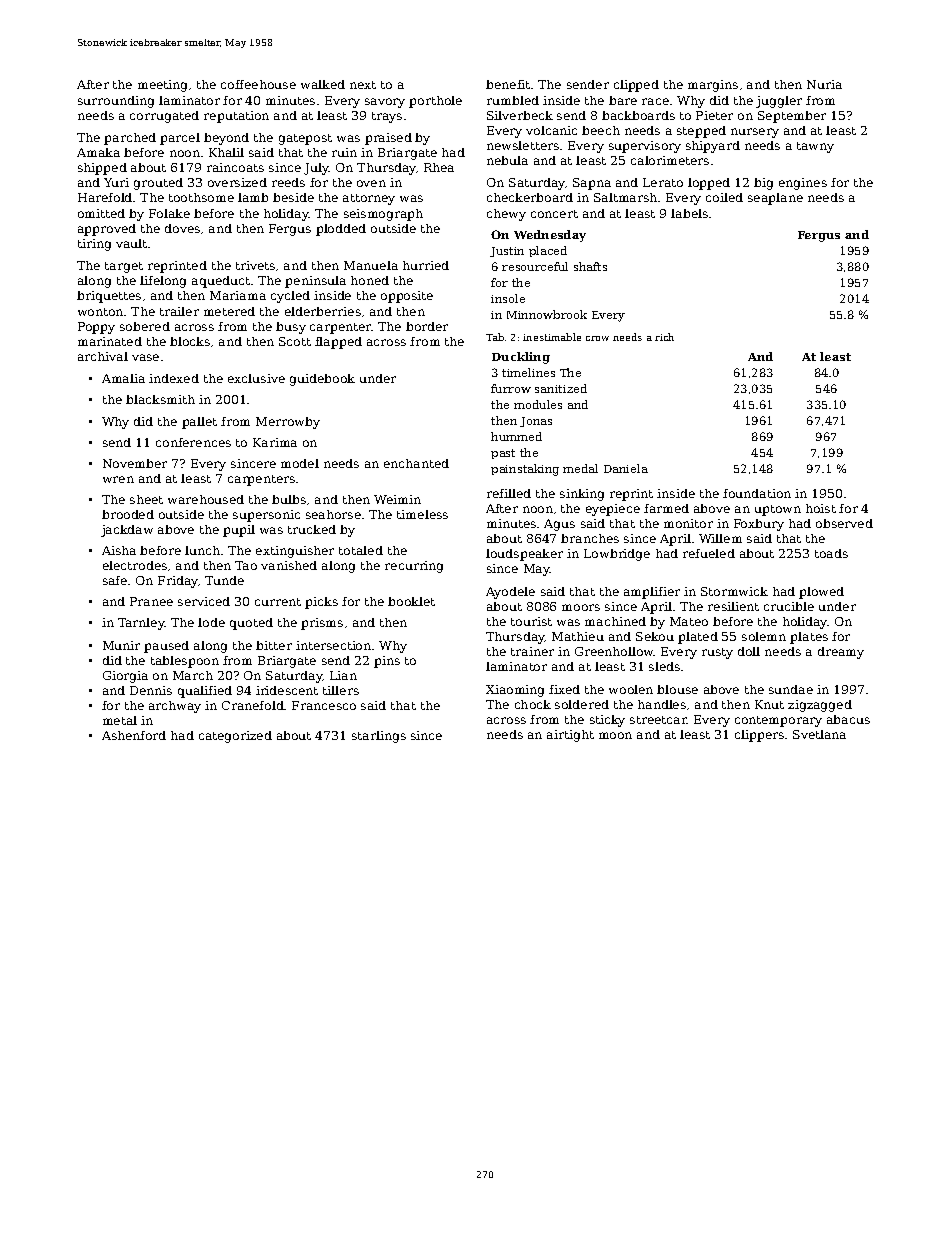 The height and width of the screenshot is (1233, 952). Describe the element at coordinates (757, 493) in the screenshot. I see `foundation` at that location.
